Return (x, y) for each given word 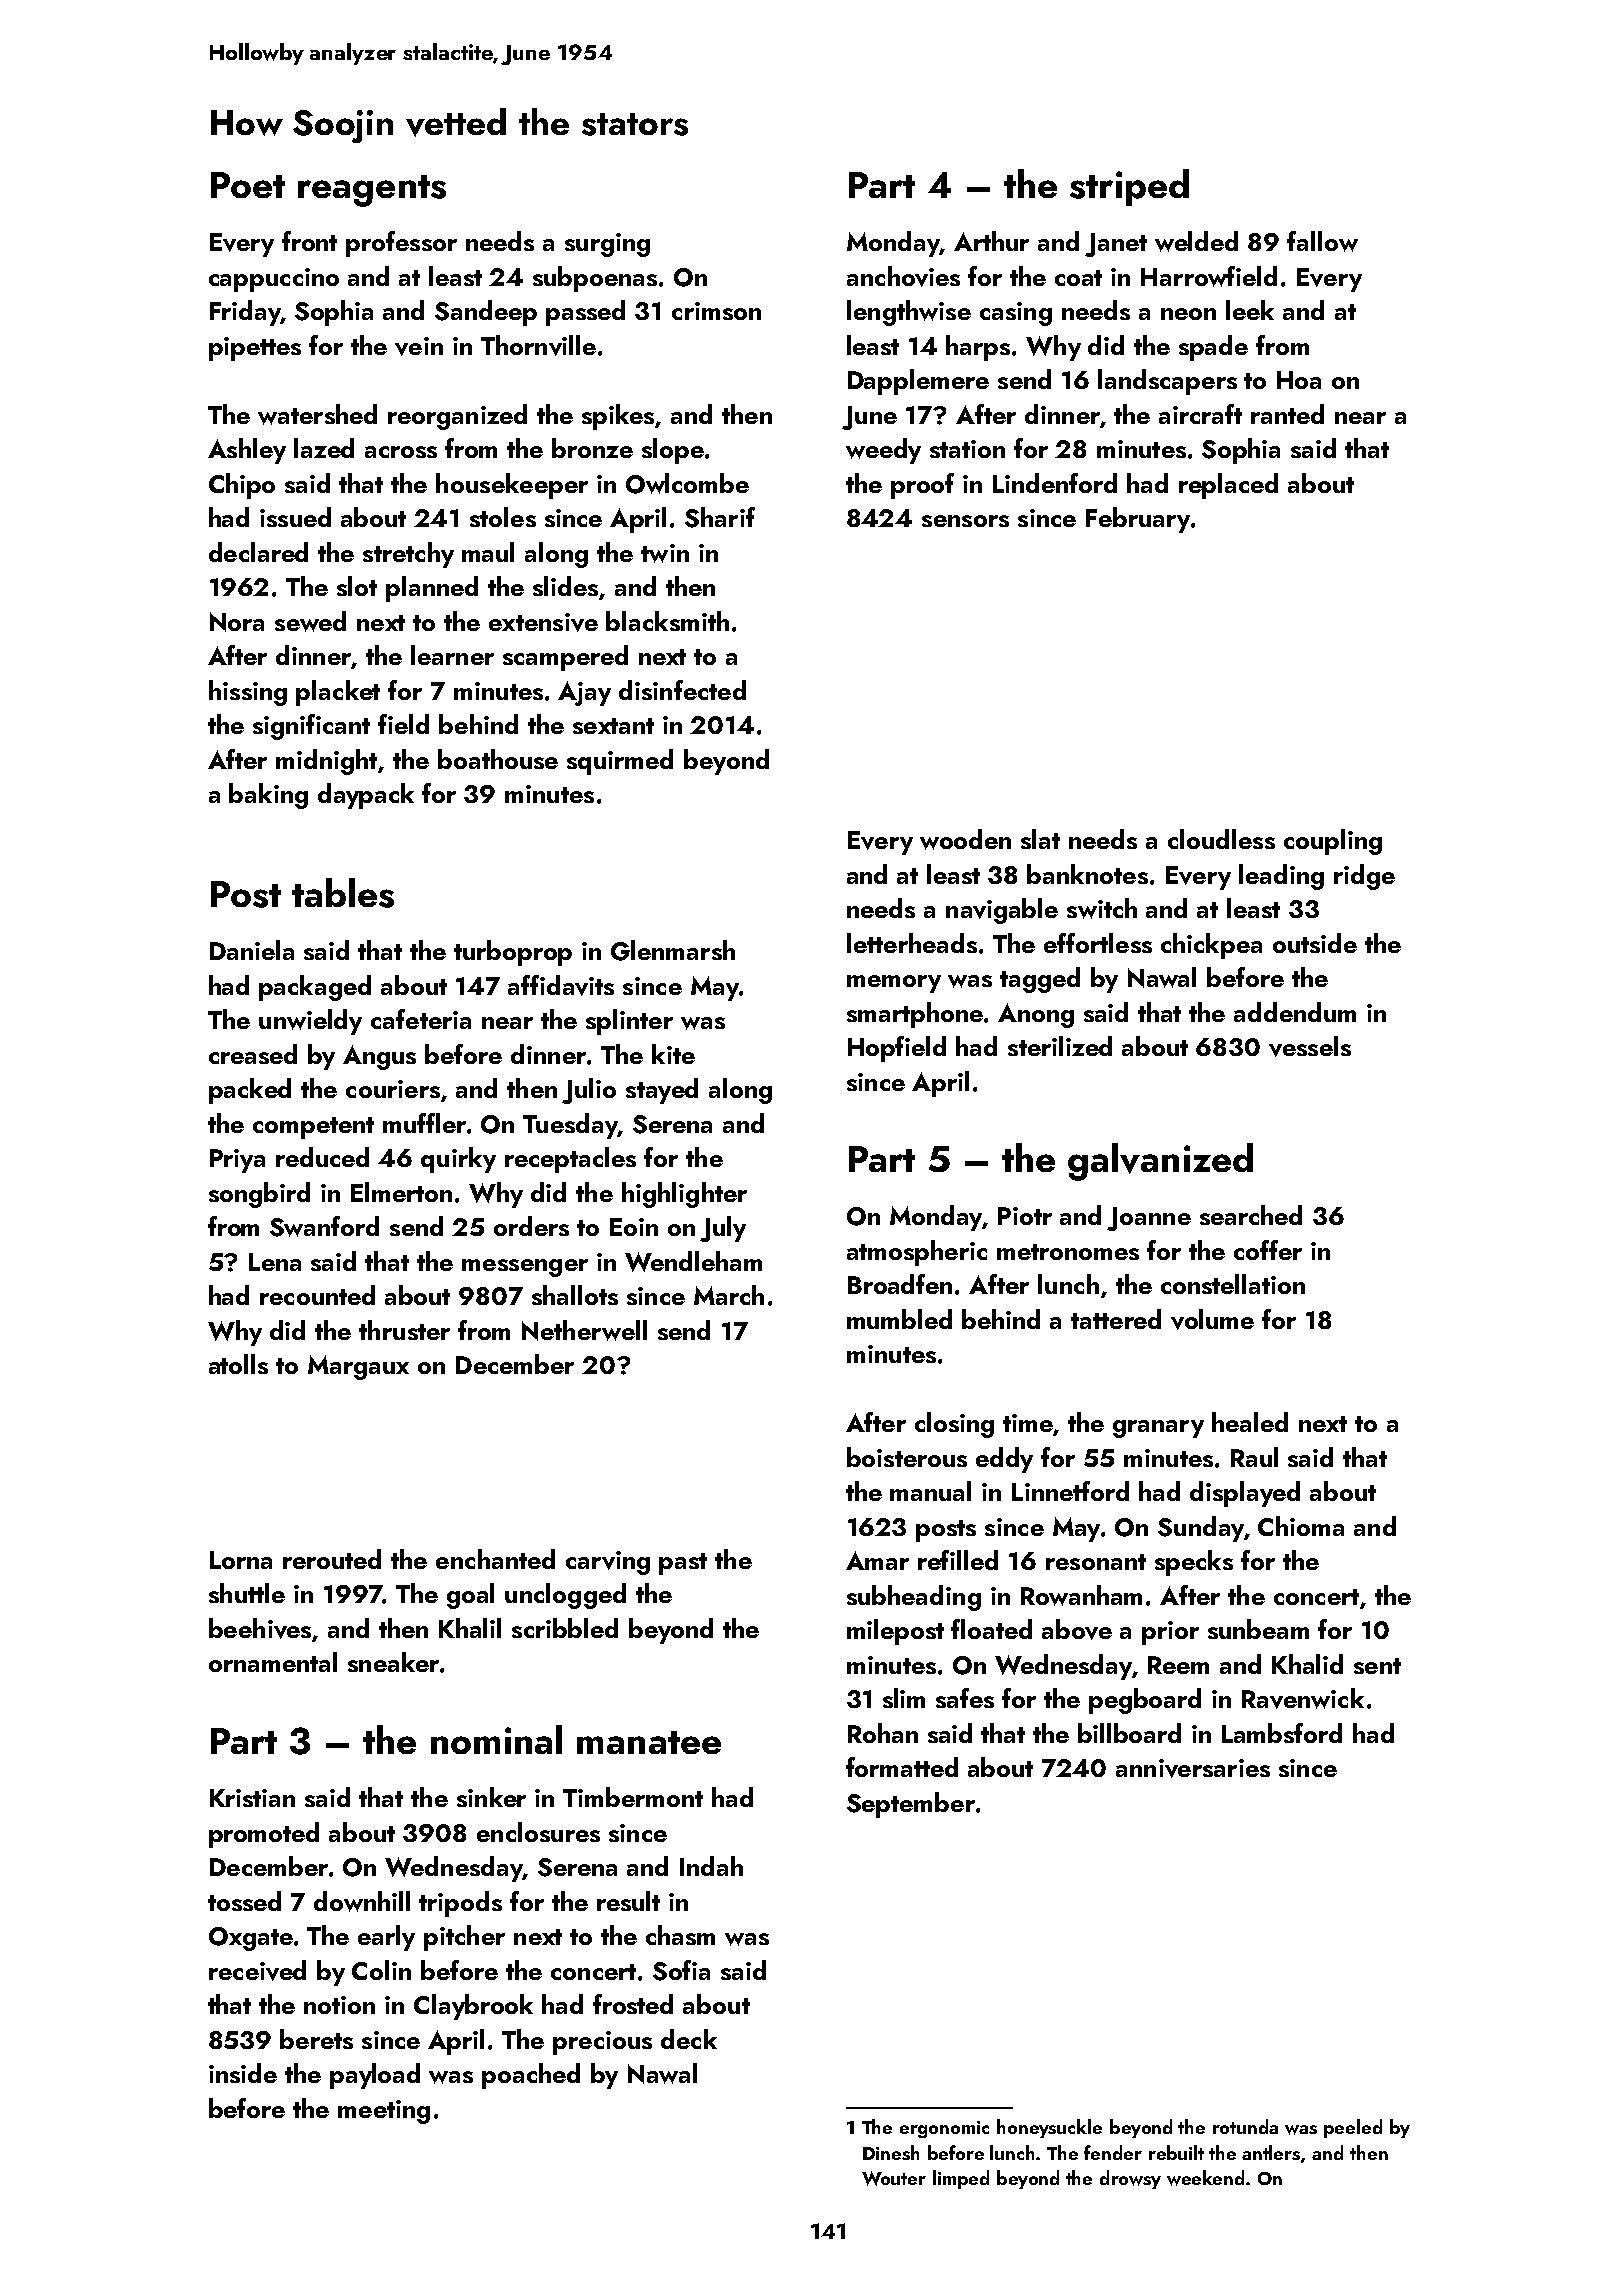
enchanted (495, 1559)
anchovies (903, 276)
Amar (877, 1560)
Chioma (1301, 1526)
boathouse (498, 759)
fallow (1322, 241)
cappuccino (274, 280)
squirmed (620, 762)
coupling (1333, 842)
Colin (381, 1970)
